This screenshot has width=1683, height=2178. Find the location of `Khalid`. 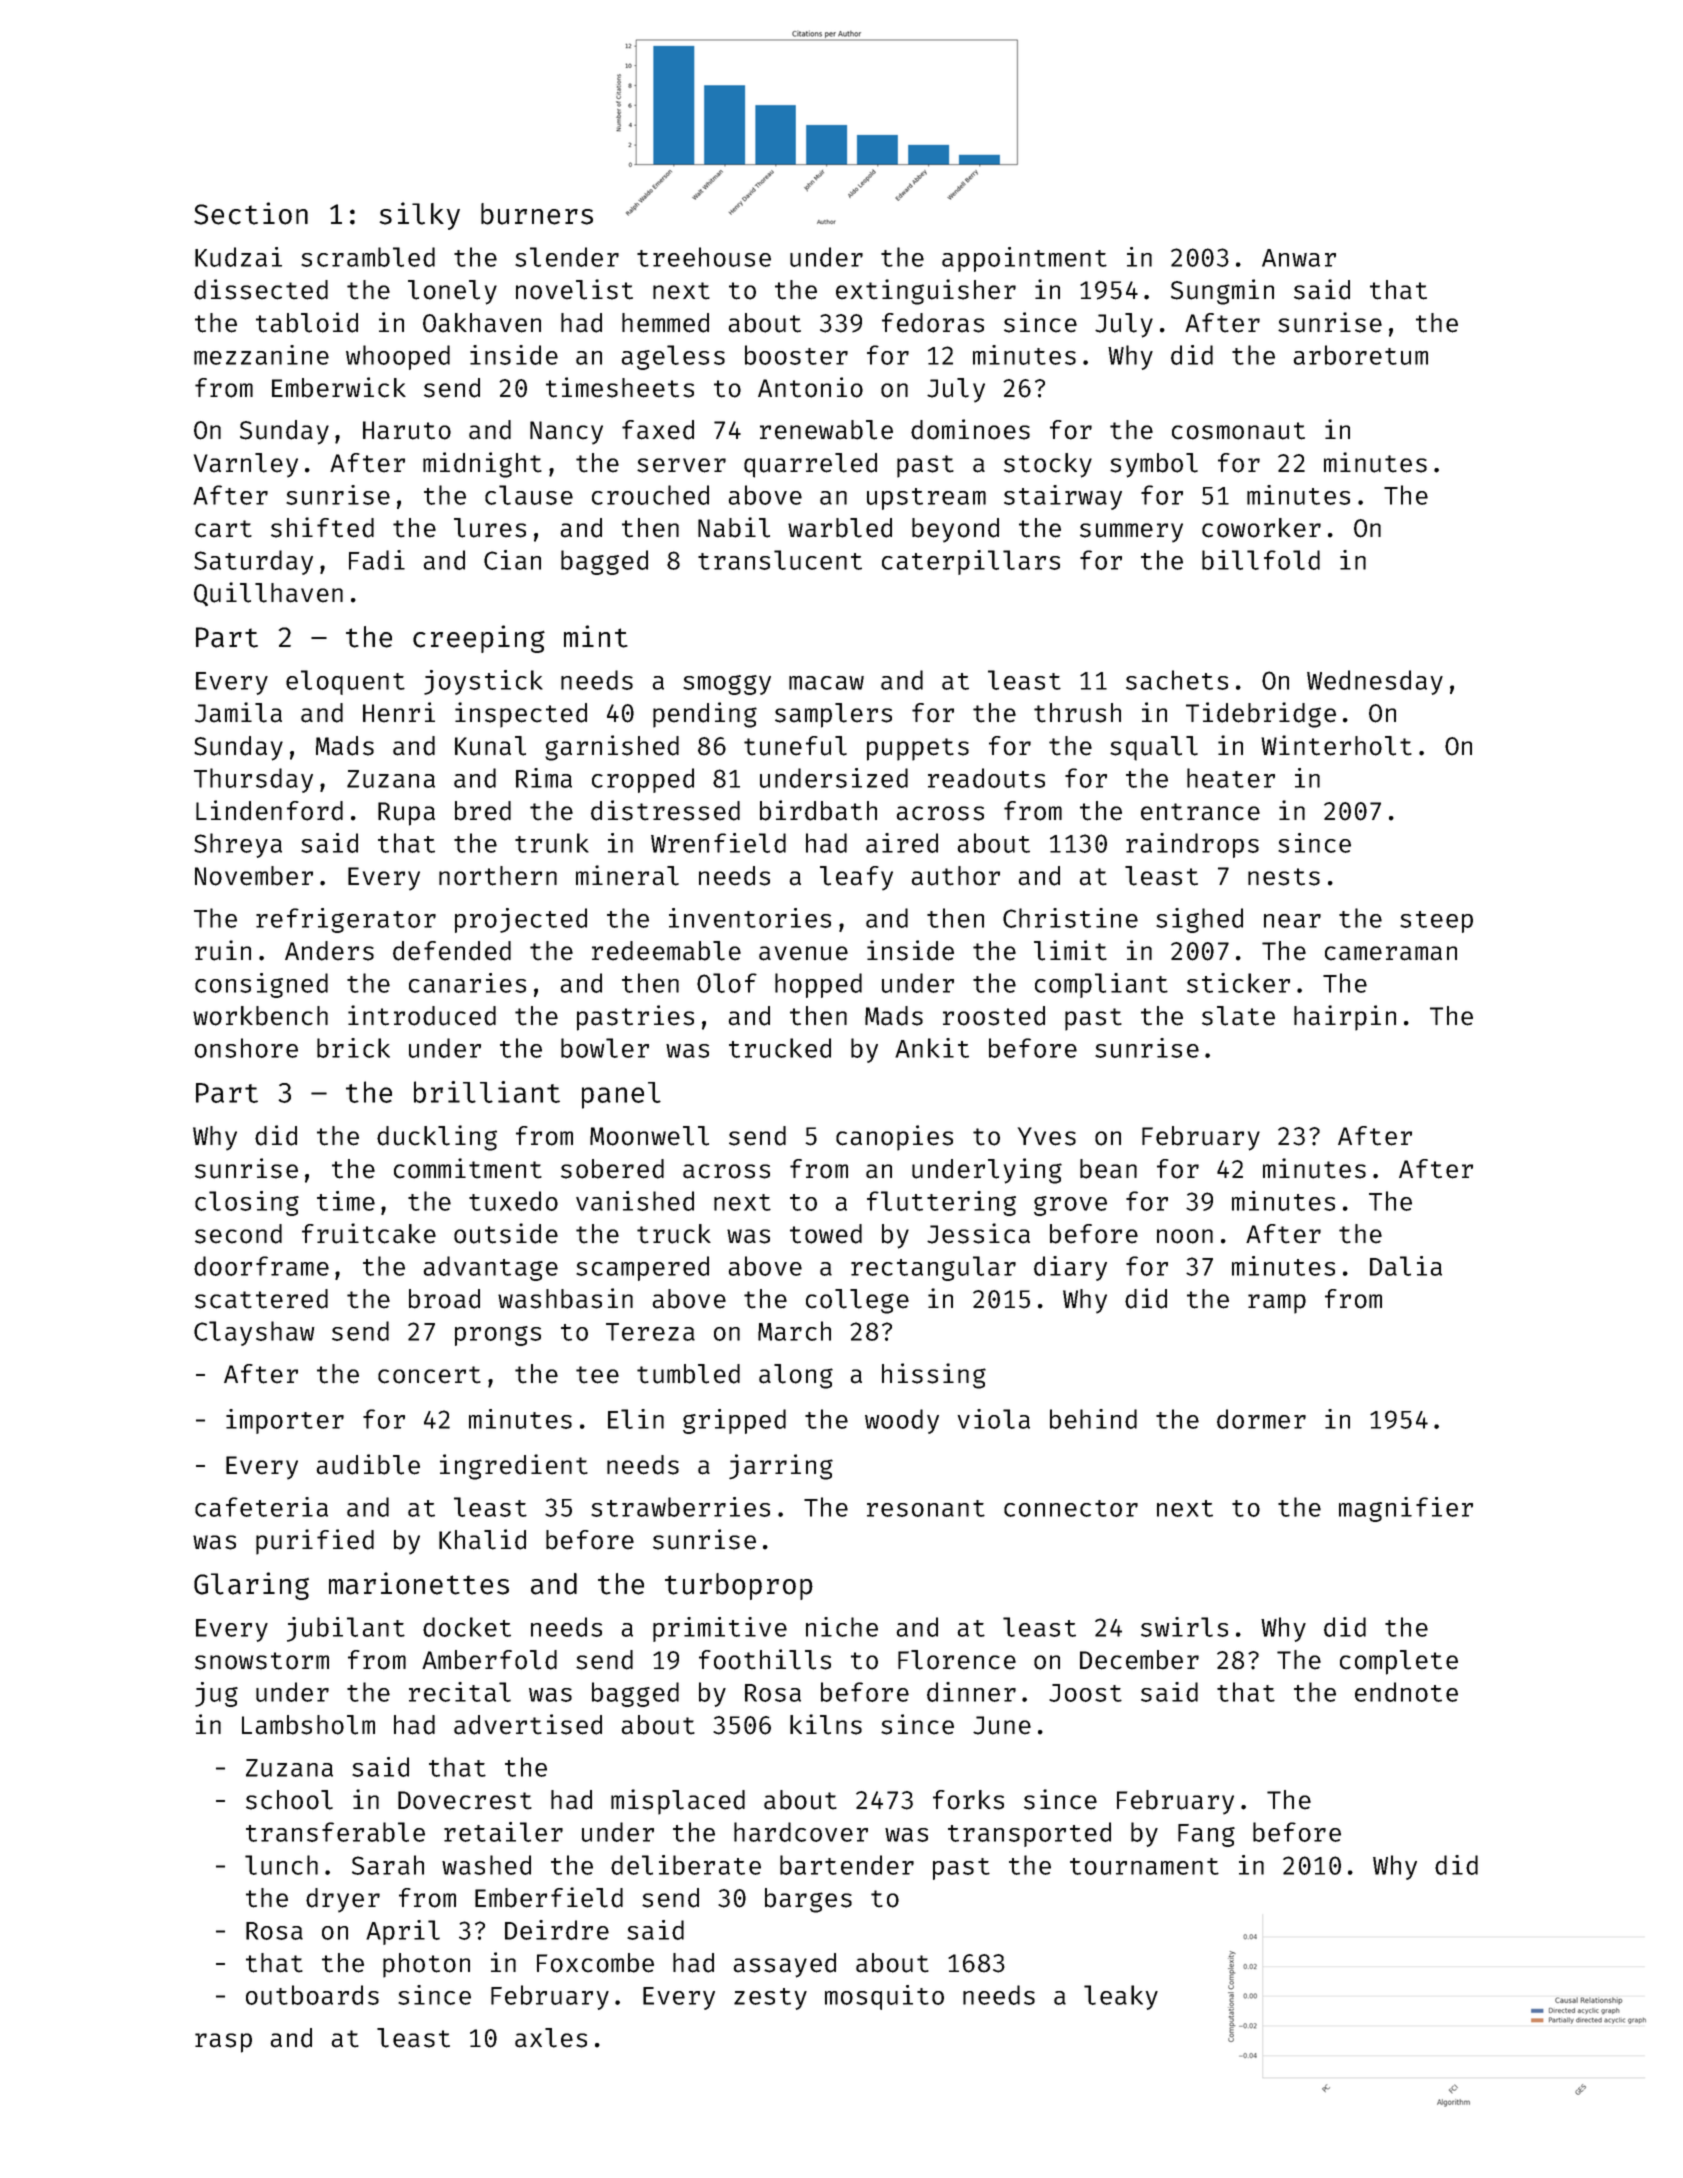

Khalid is located at coordinates (482, 1539).
